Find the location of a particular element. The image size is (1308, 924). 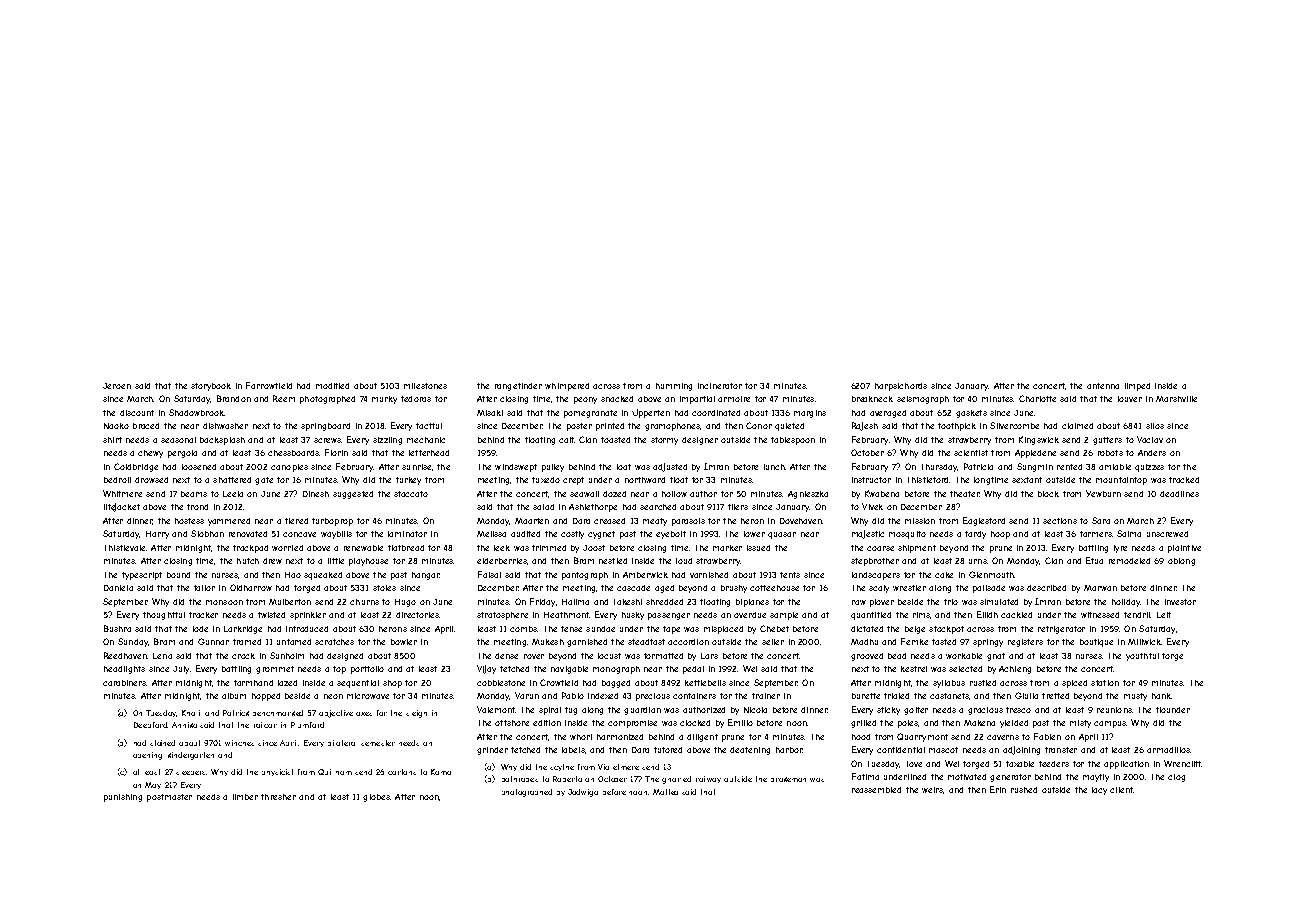

Jadwiga is located at coordinates (583, 793).
